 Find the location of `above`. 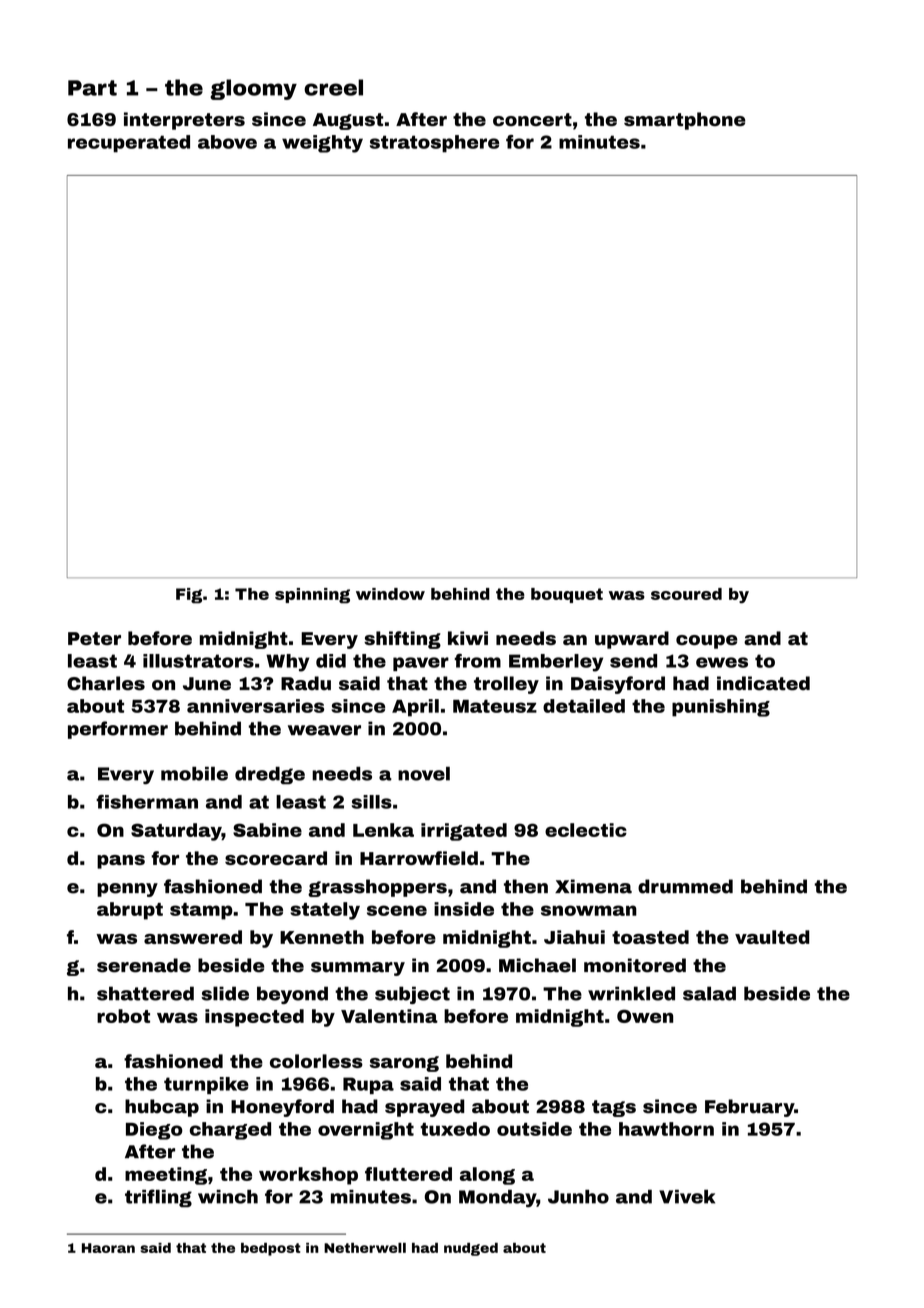

above is located at coordinates (227, 142).
